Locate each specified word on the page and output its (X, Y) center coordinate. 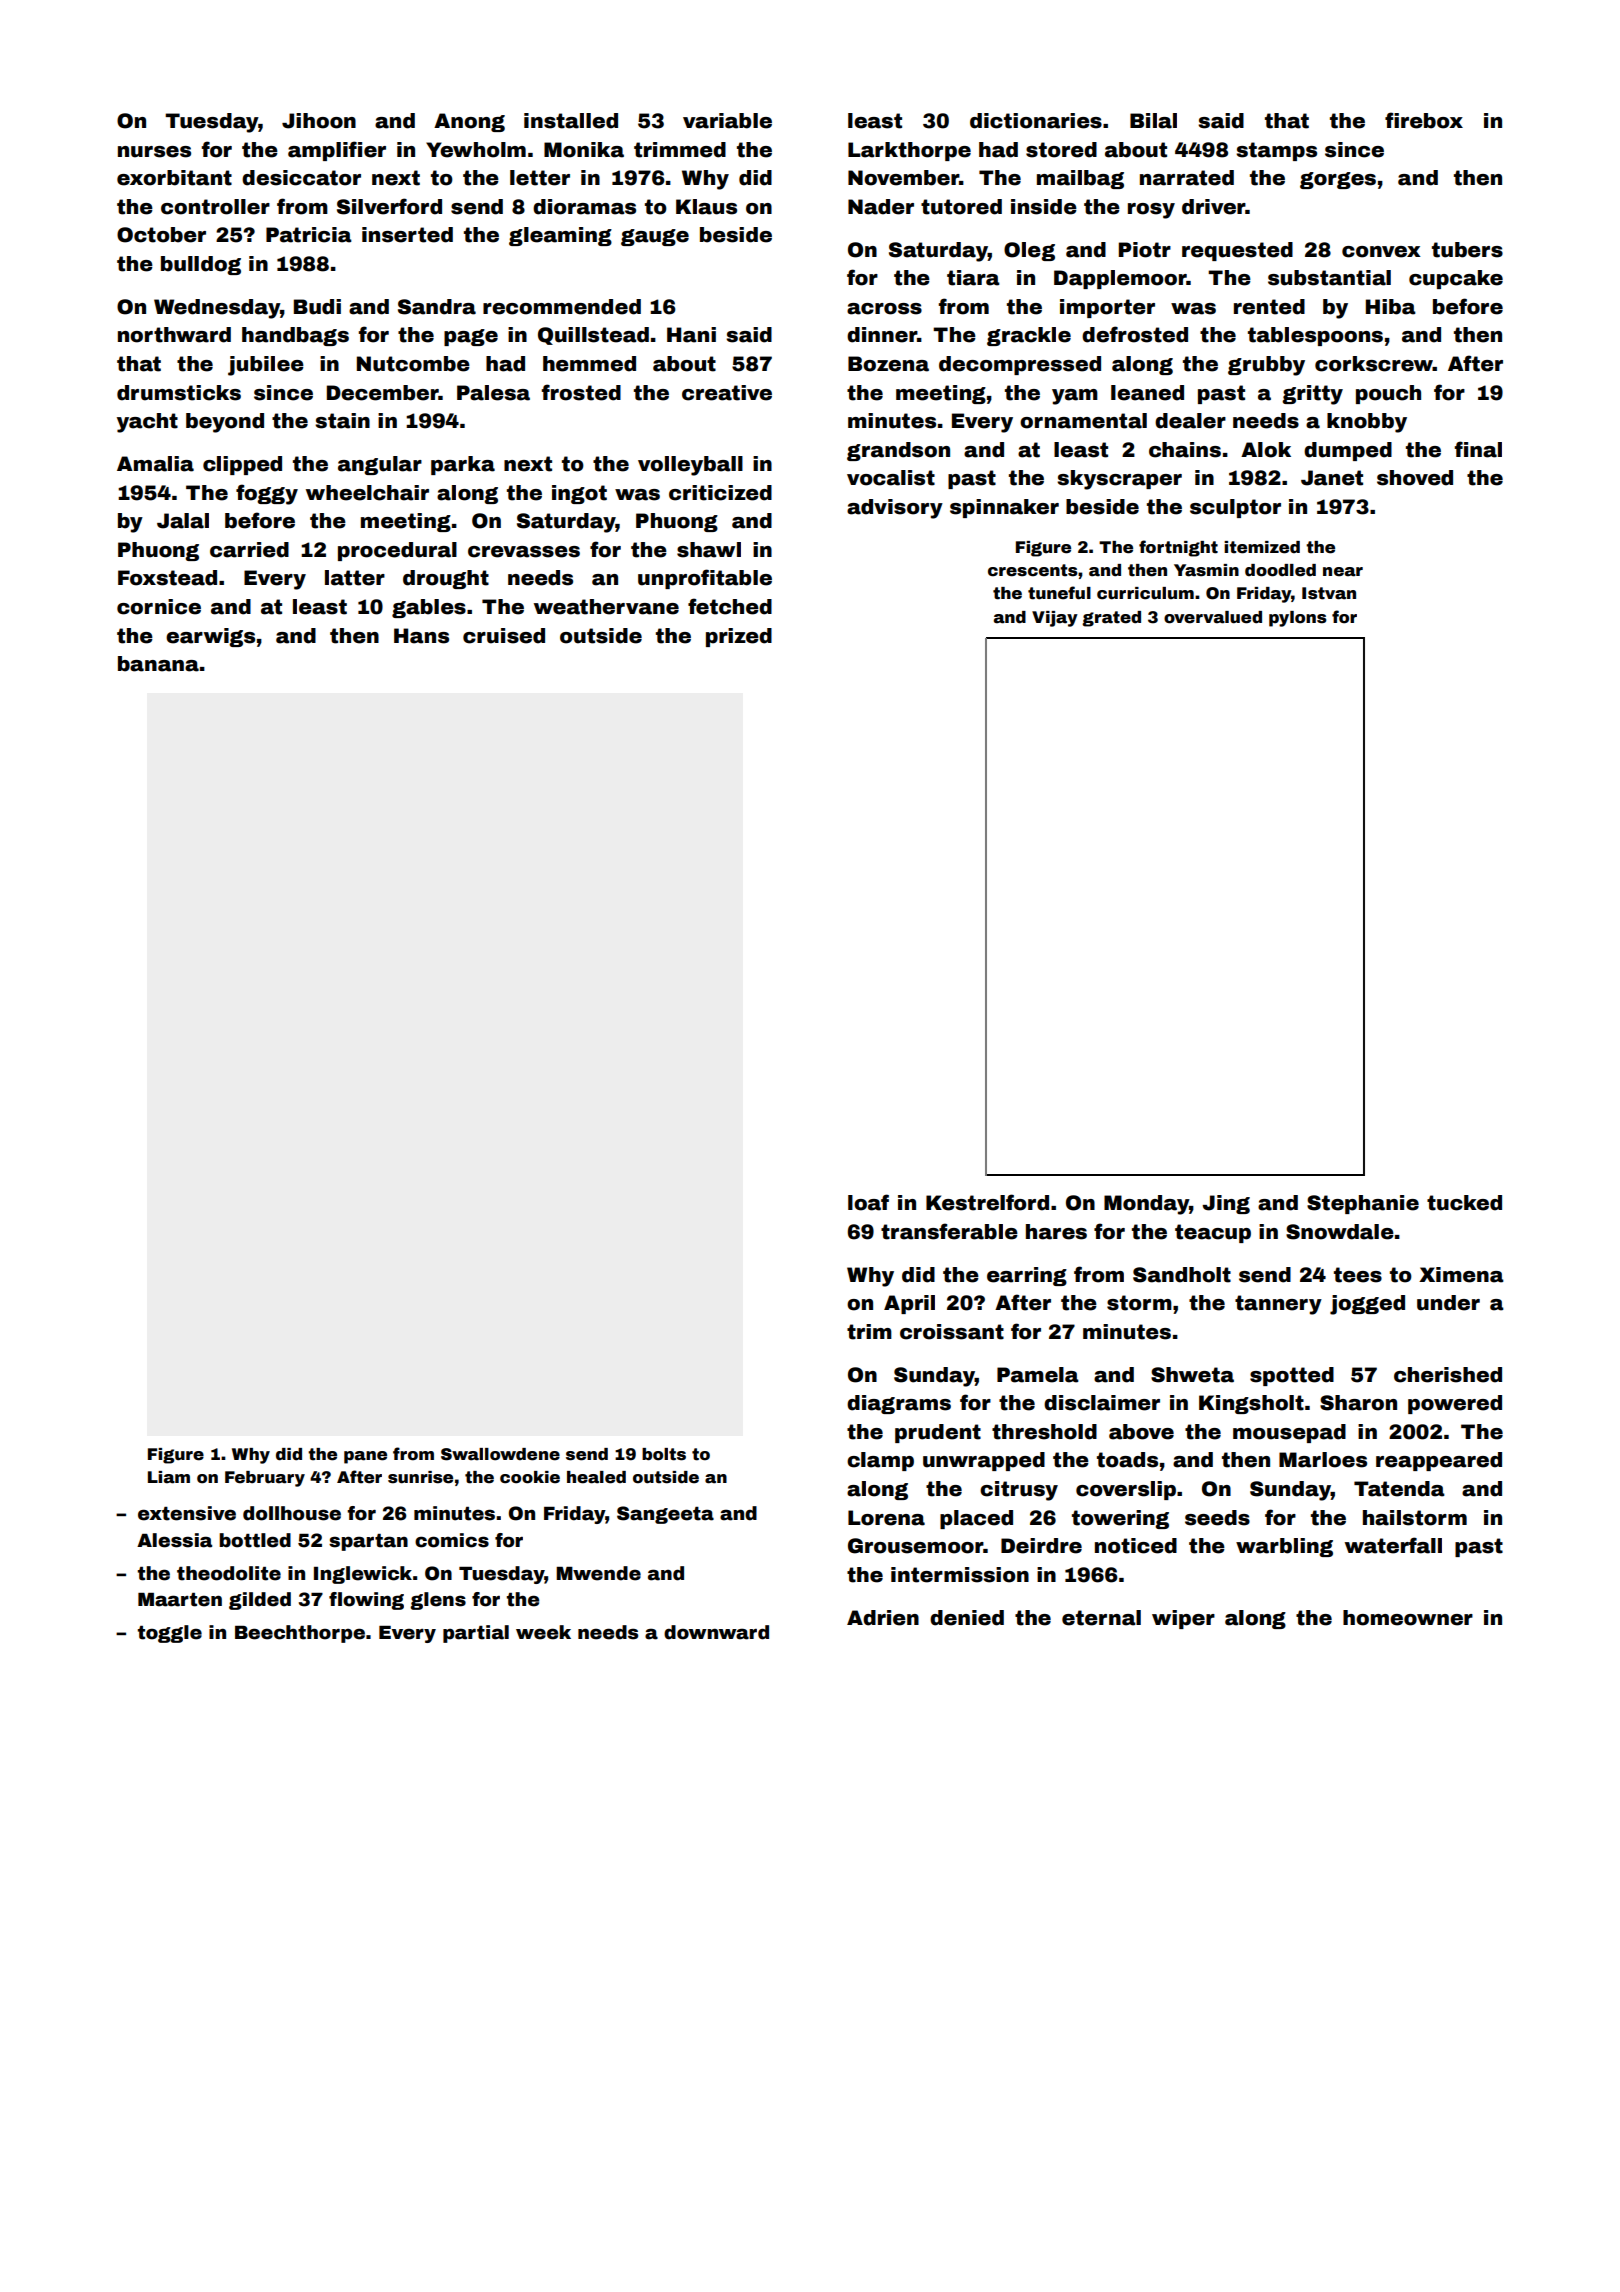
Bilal (1153, 121)
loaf (868, 1202)
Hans (421, 636)
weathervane (606, 607)
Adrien (883, 1618)
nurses (154, 152)
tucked (1464, 1203)
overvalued (1213, 617)
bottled (255, 1540)
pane (365, 1457)
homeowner (1408, 1618)
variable (727, 121)
